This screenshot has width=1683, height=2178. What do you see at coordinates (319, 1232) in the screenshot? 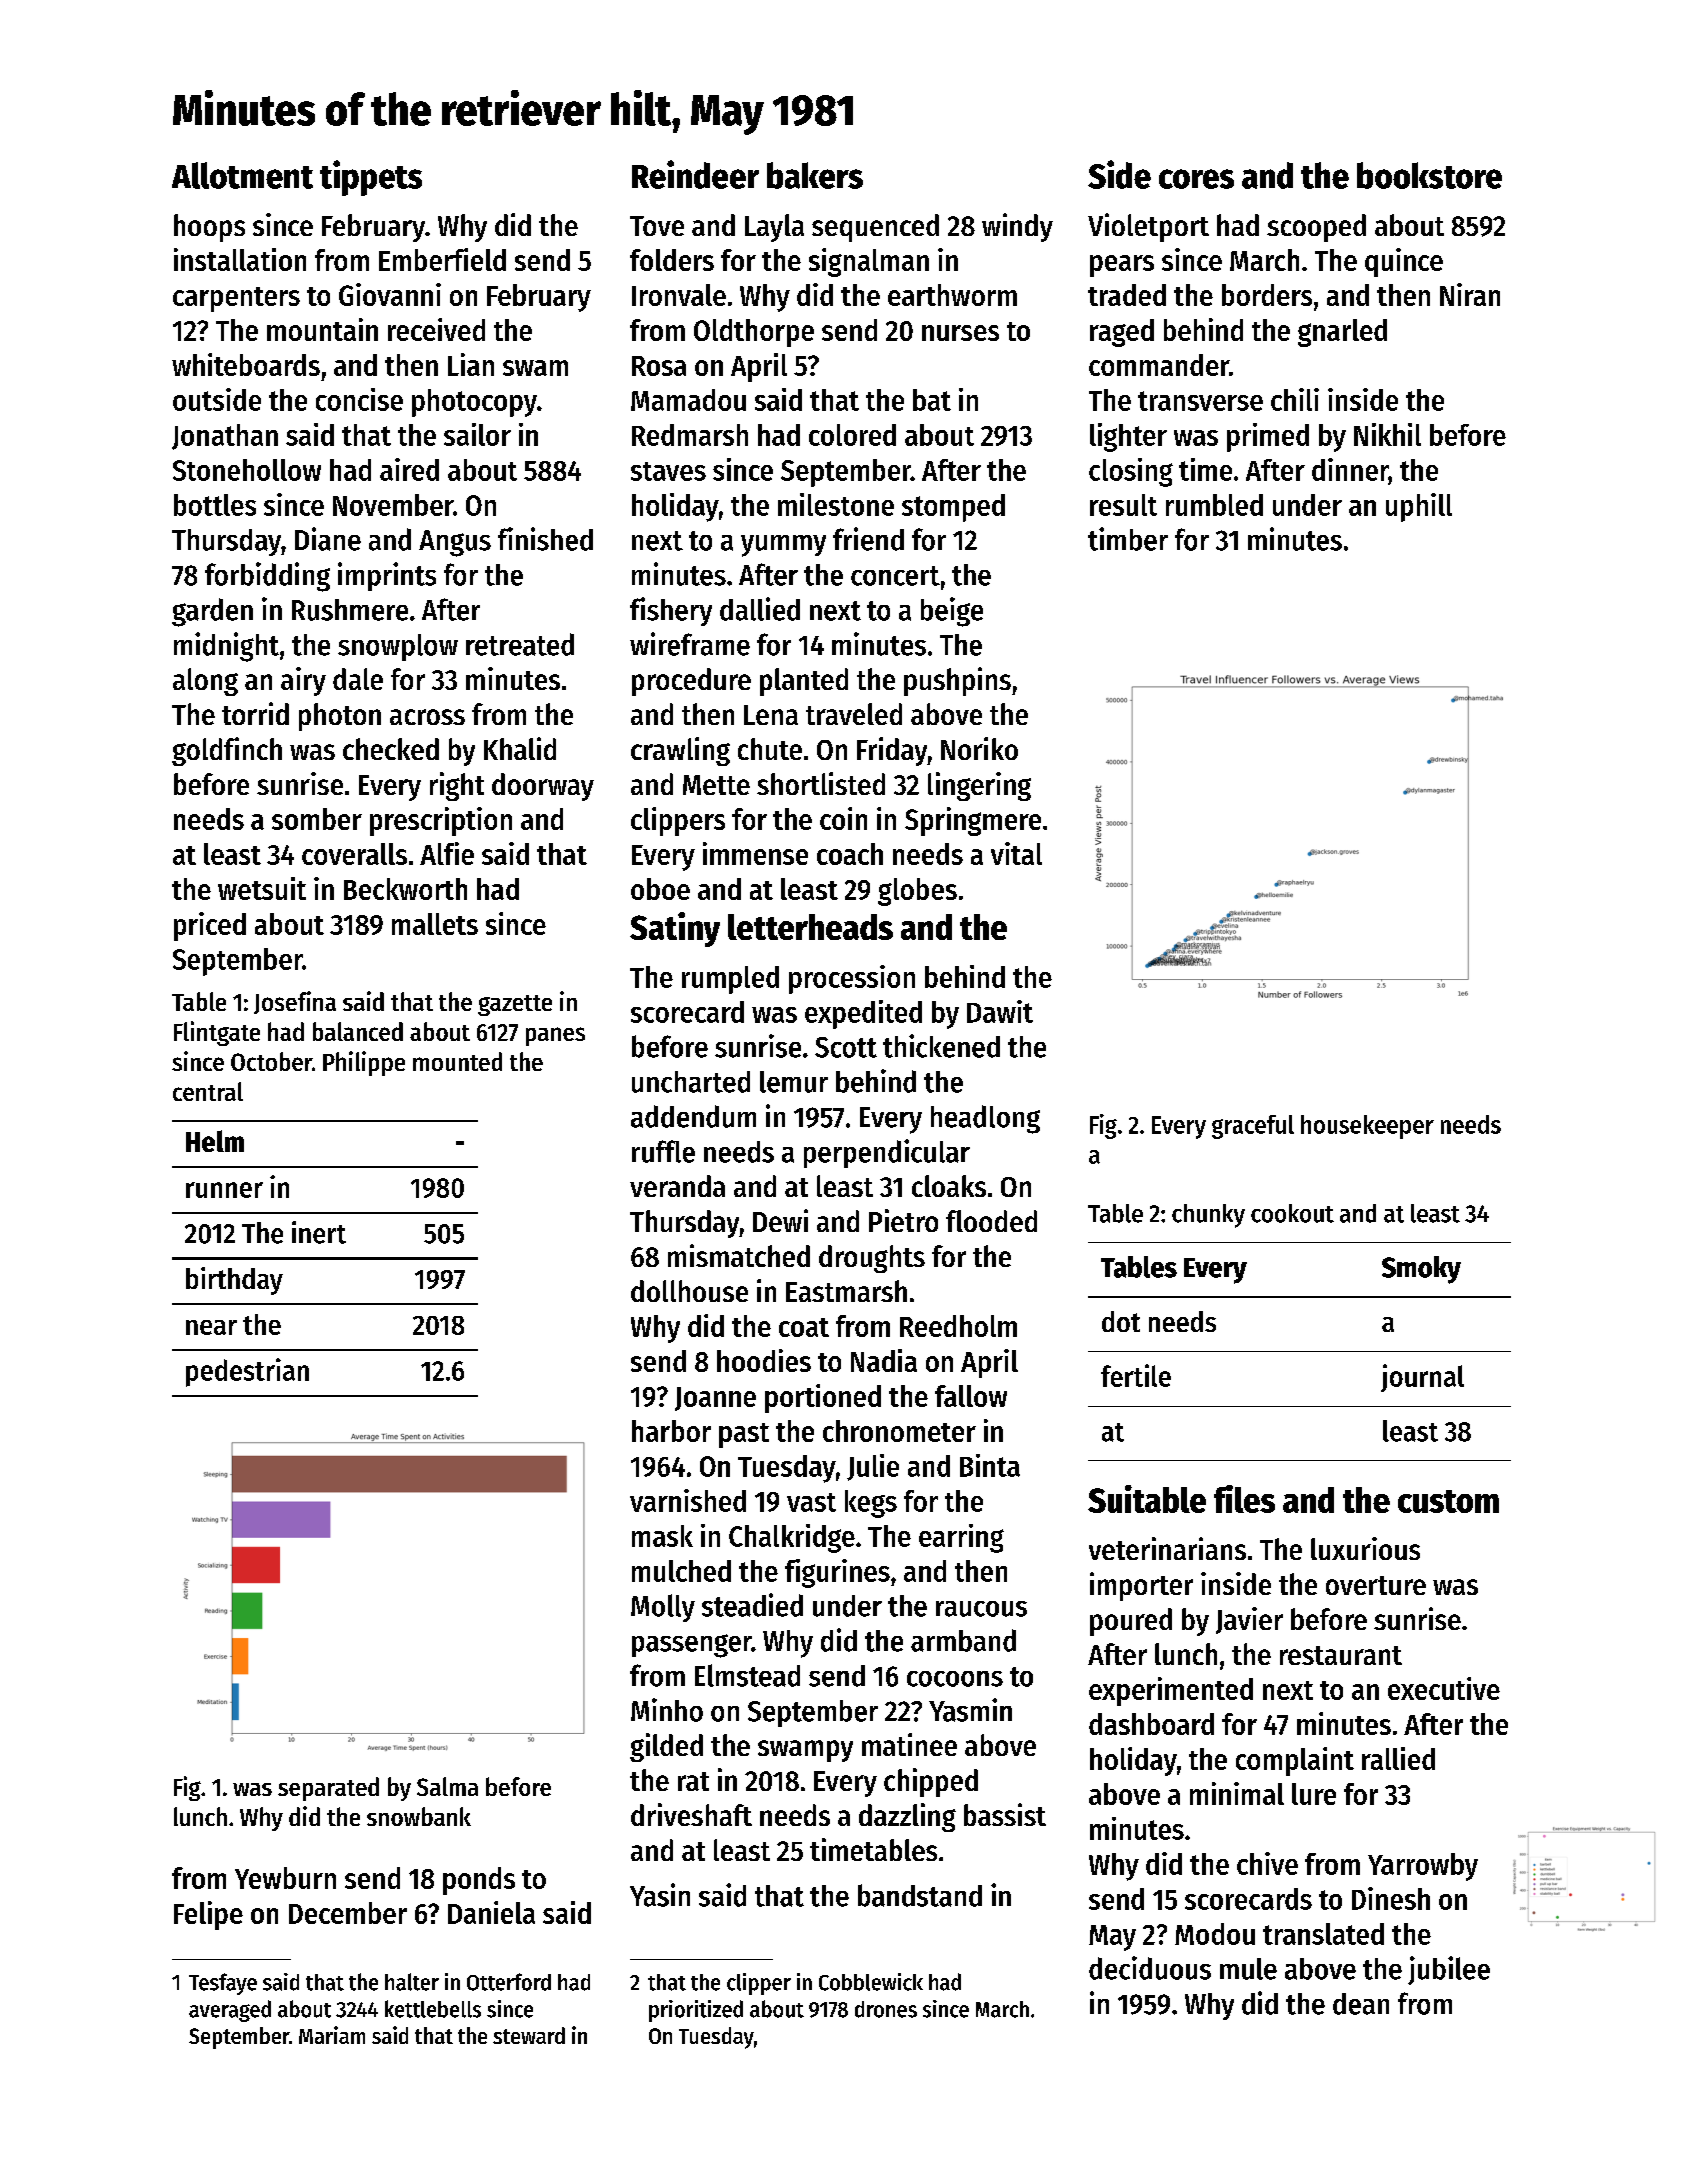
I see `inert` at bounding box center [319, 1232].
